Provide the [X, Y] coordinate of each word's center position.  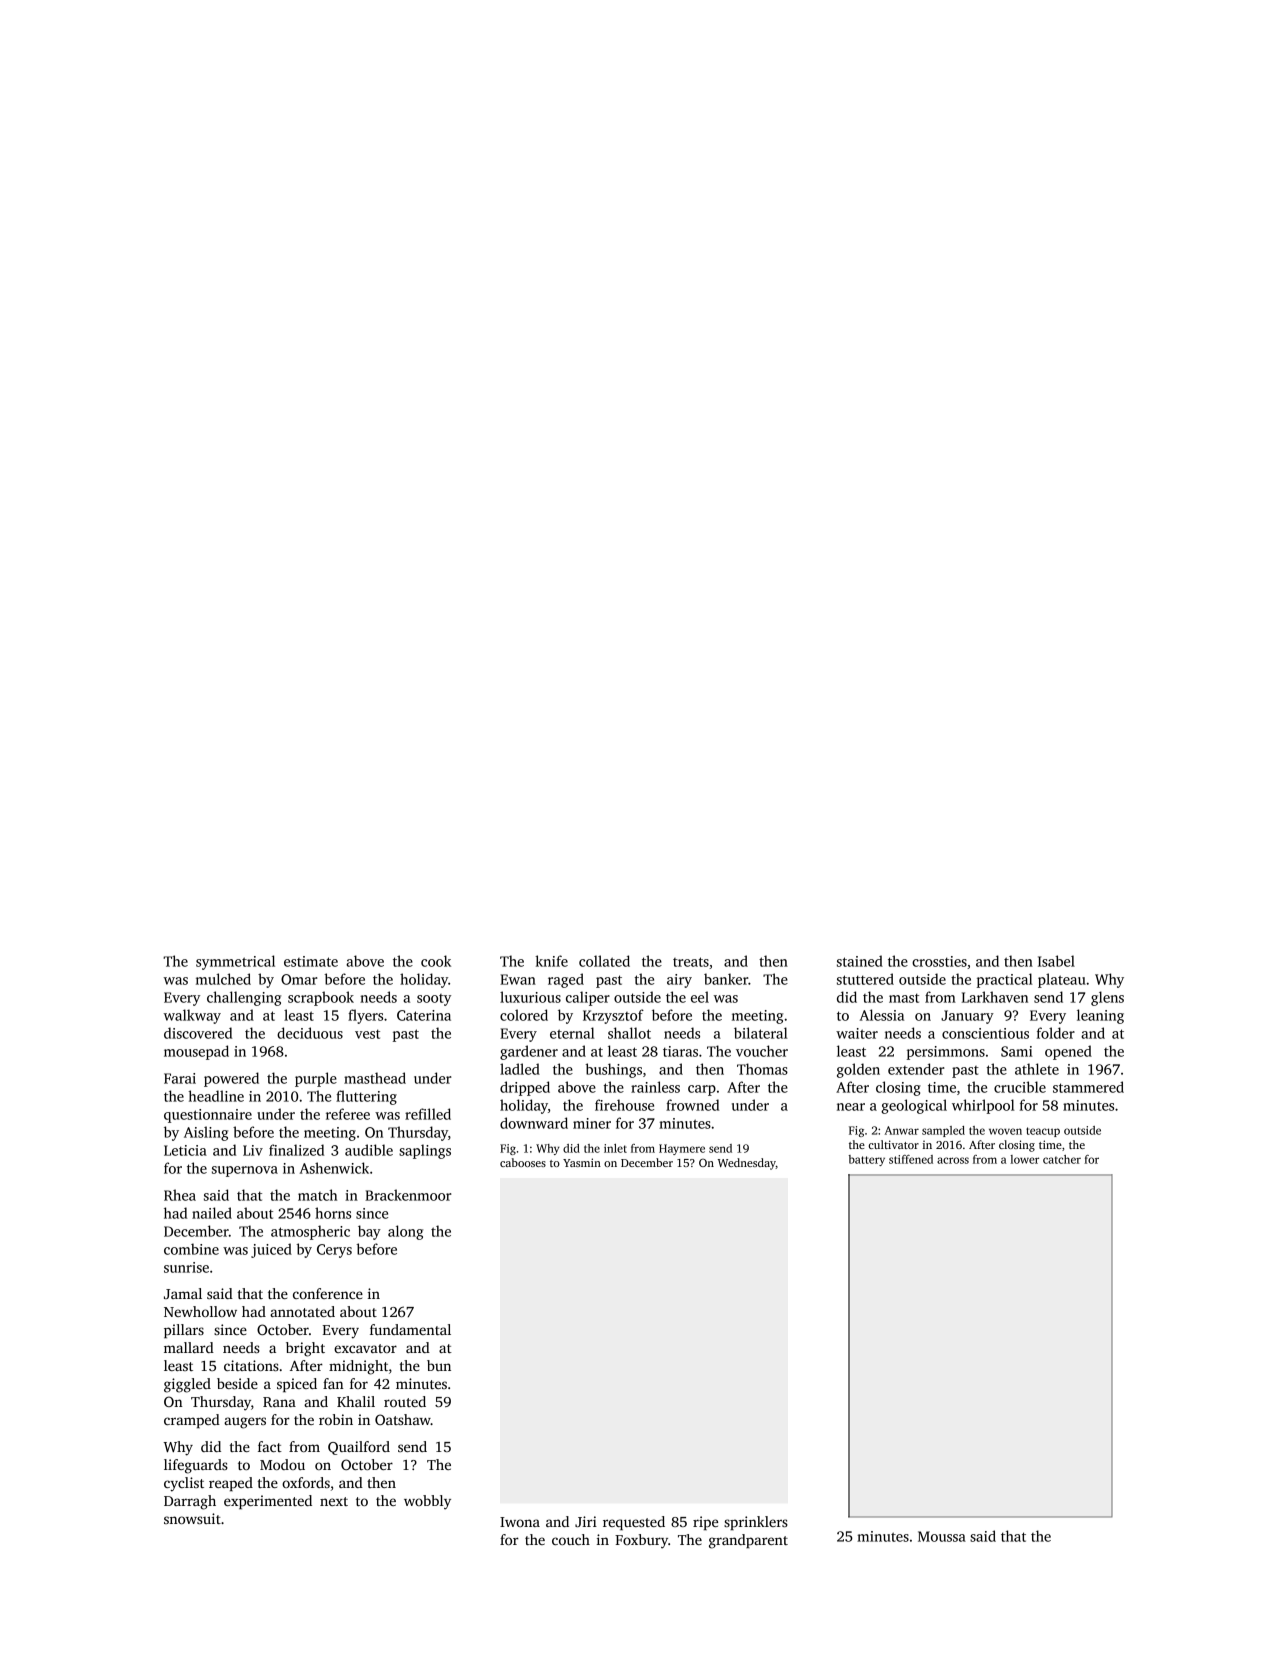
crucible [1020, 1087]
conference [328, 1293]
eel [700, 997]
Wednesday [747, 1164]
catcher [1062, 1159]
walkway [192, 1016]
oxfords [306, 1482]
